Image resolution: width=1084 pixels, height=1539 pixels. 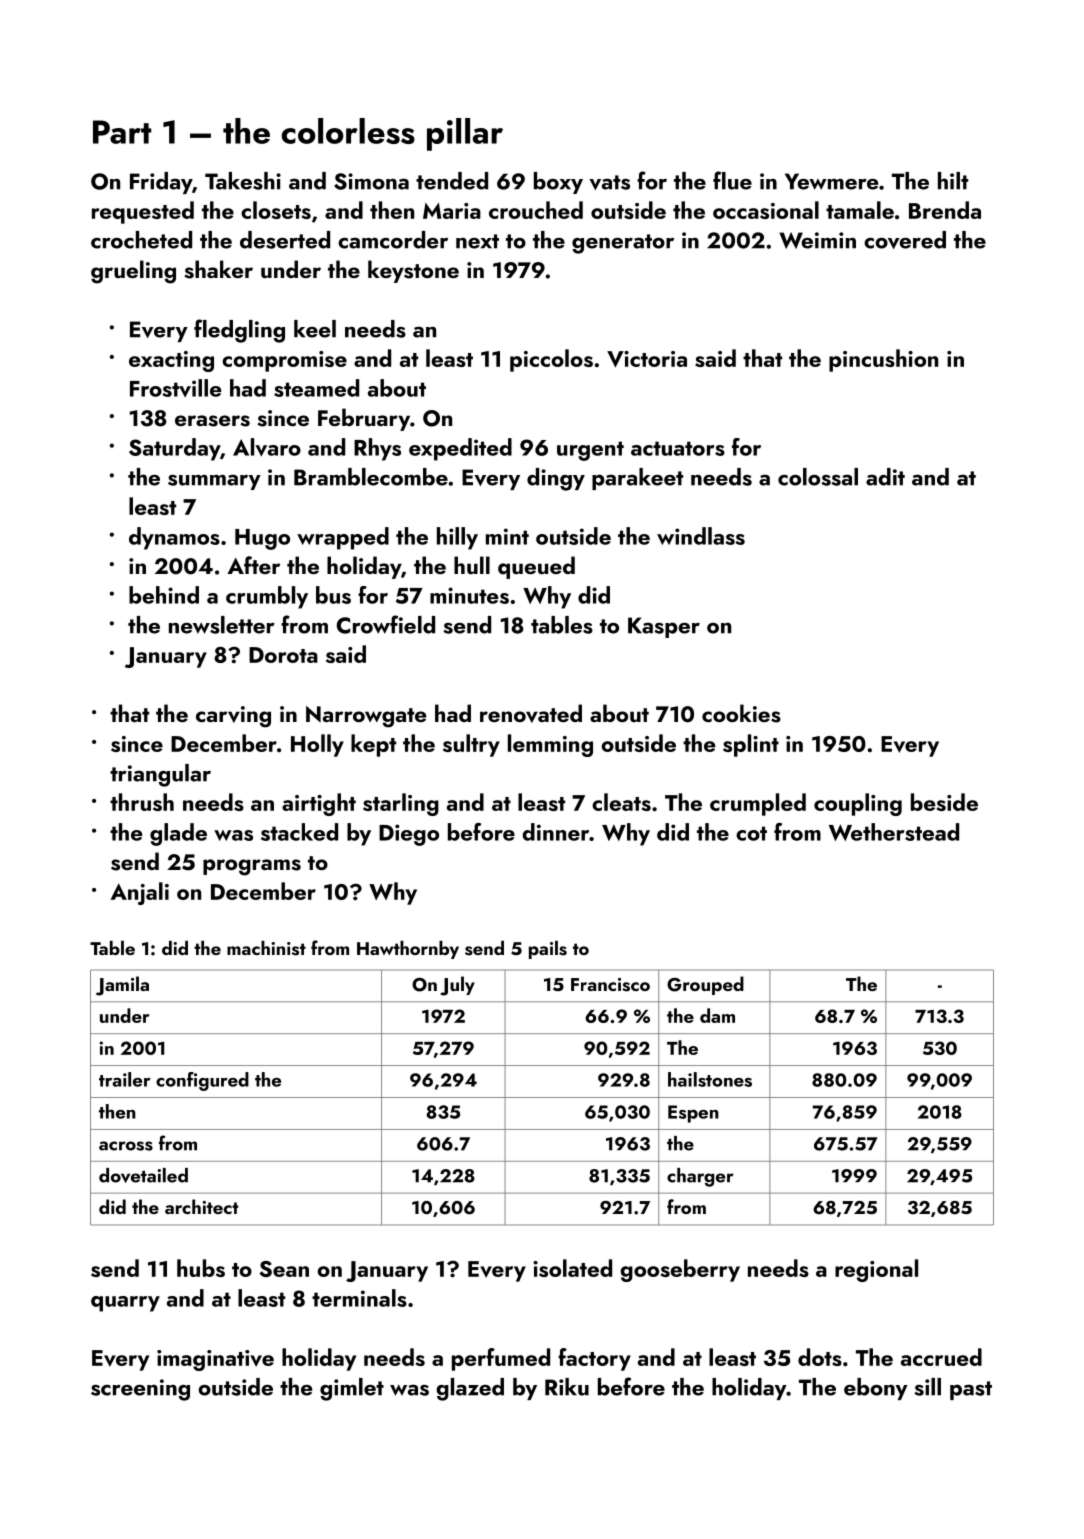 I want to click on Holly, so click(x=317, y=745).
